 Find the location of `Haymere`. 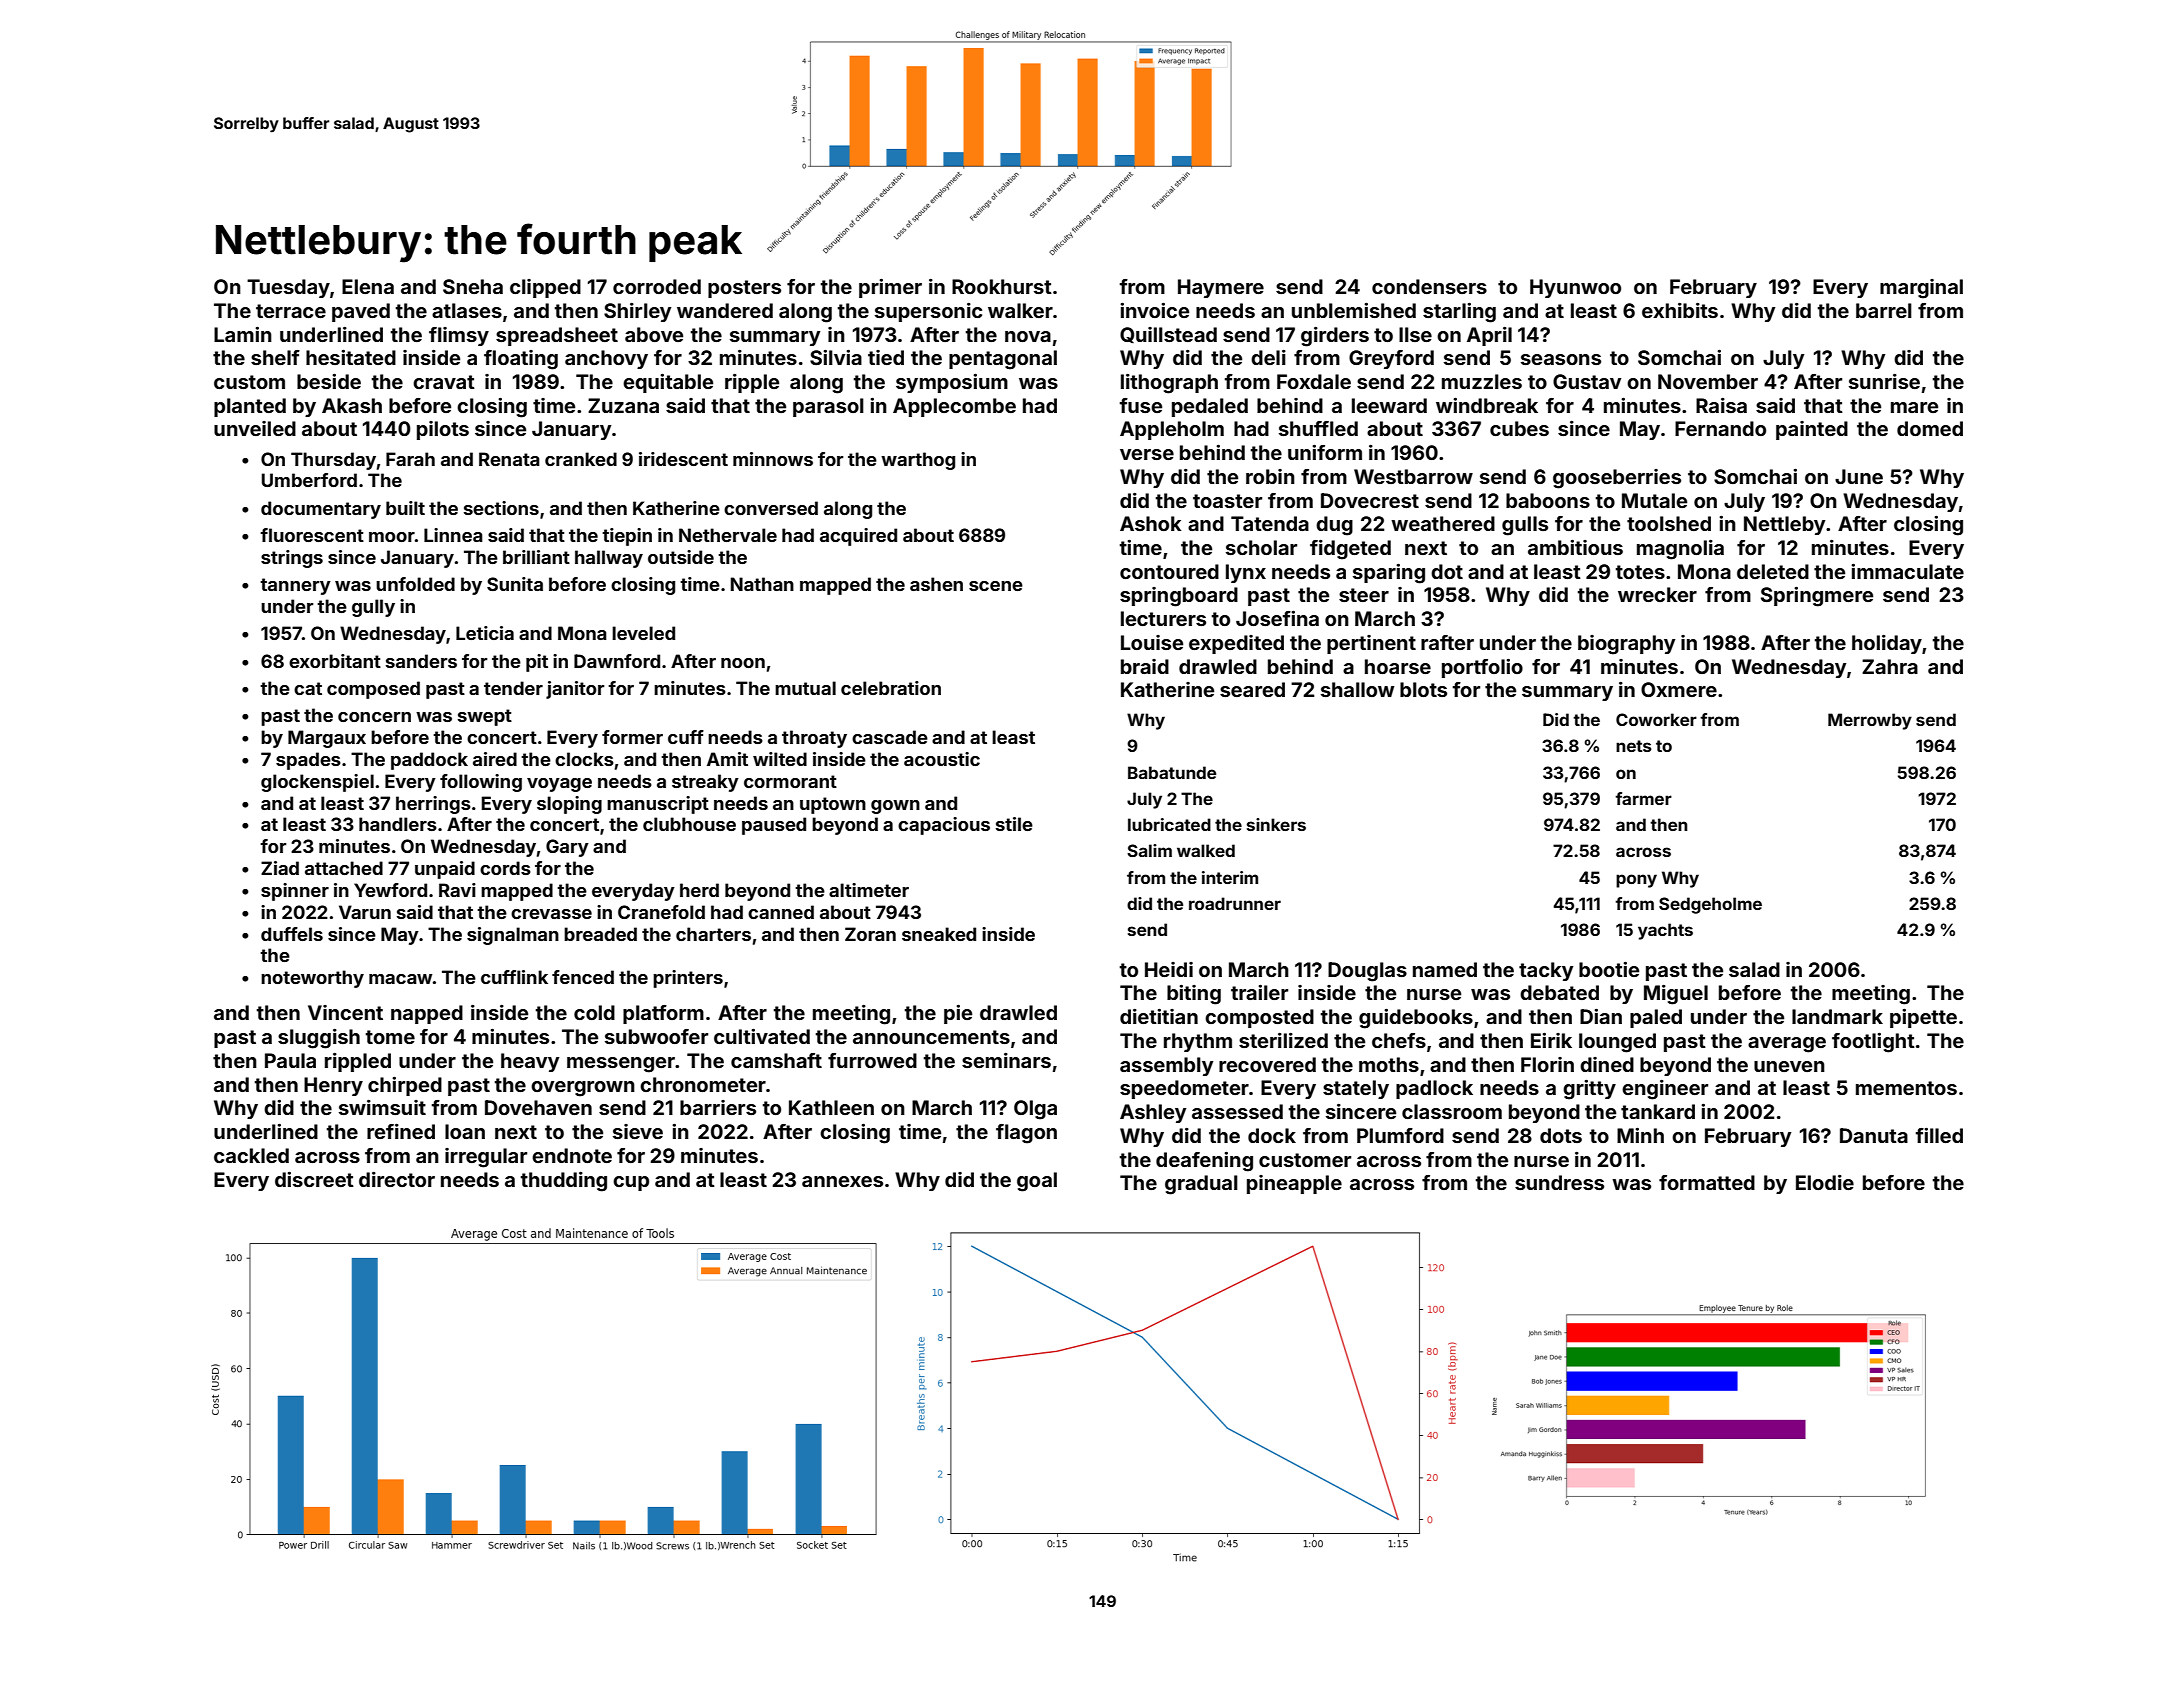

Haymere is located at coordinates (1221, 288).
